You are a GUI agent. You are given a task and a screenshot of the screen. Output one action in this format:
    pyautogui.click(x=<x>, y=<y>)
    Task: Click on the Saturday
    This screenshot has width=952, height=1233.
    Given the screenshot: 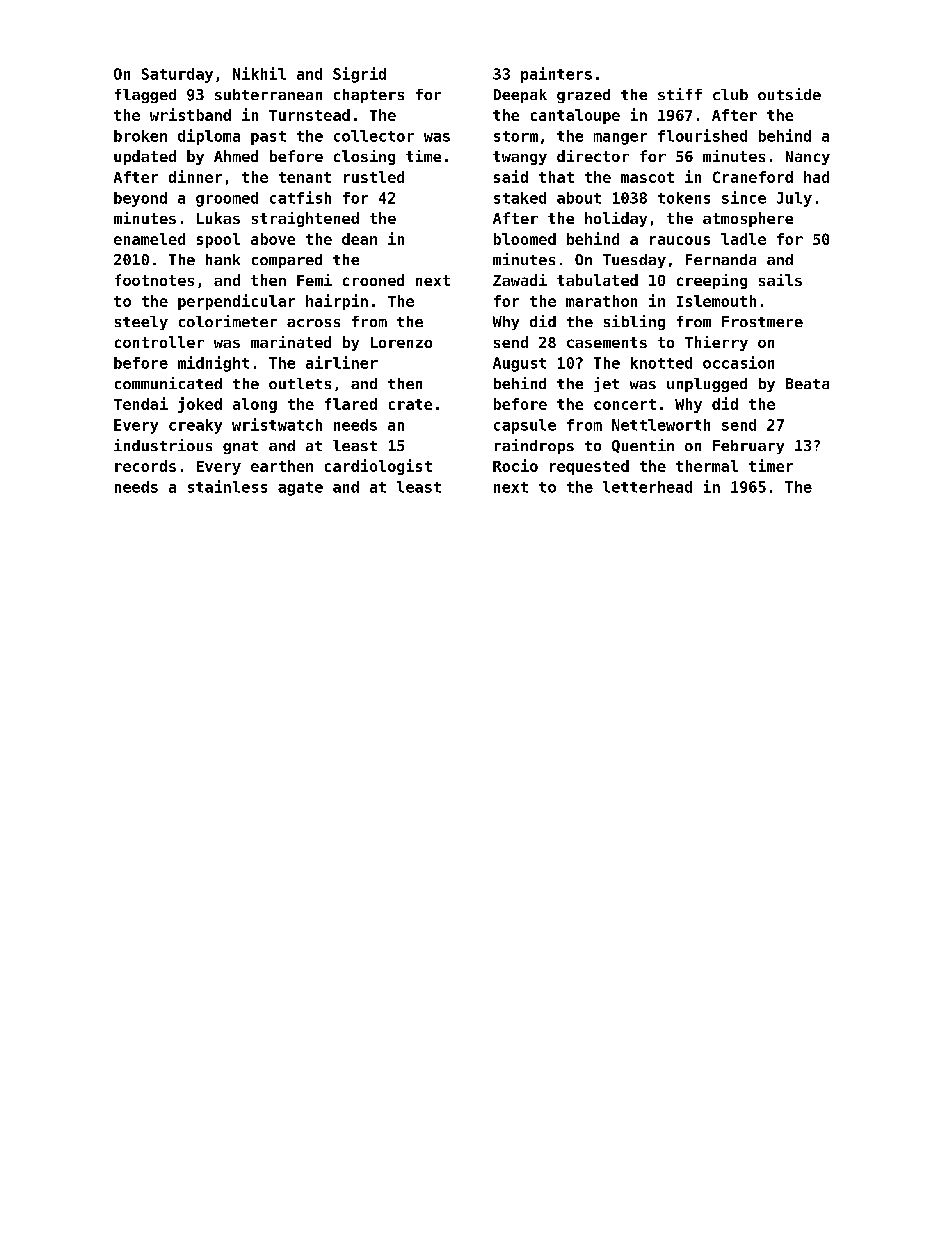 What is the action you would take?
    pyautogui.click(x=177, y=75)
